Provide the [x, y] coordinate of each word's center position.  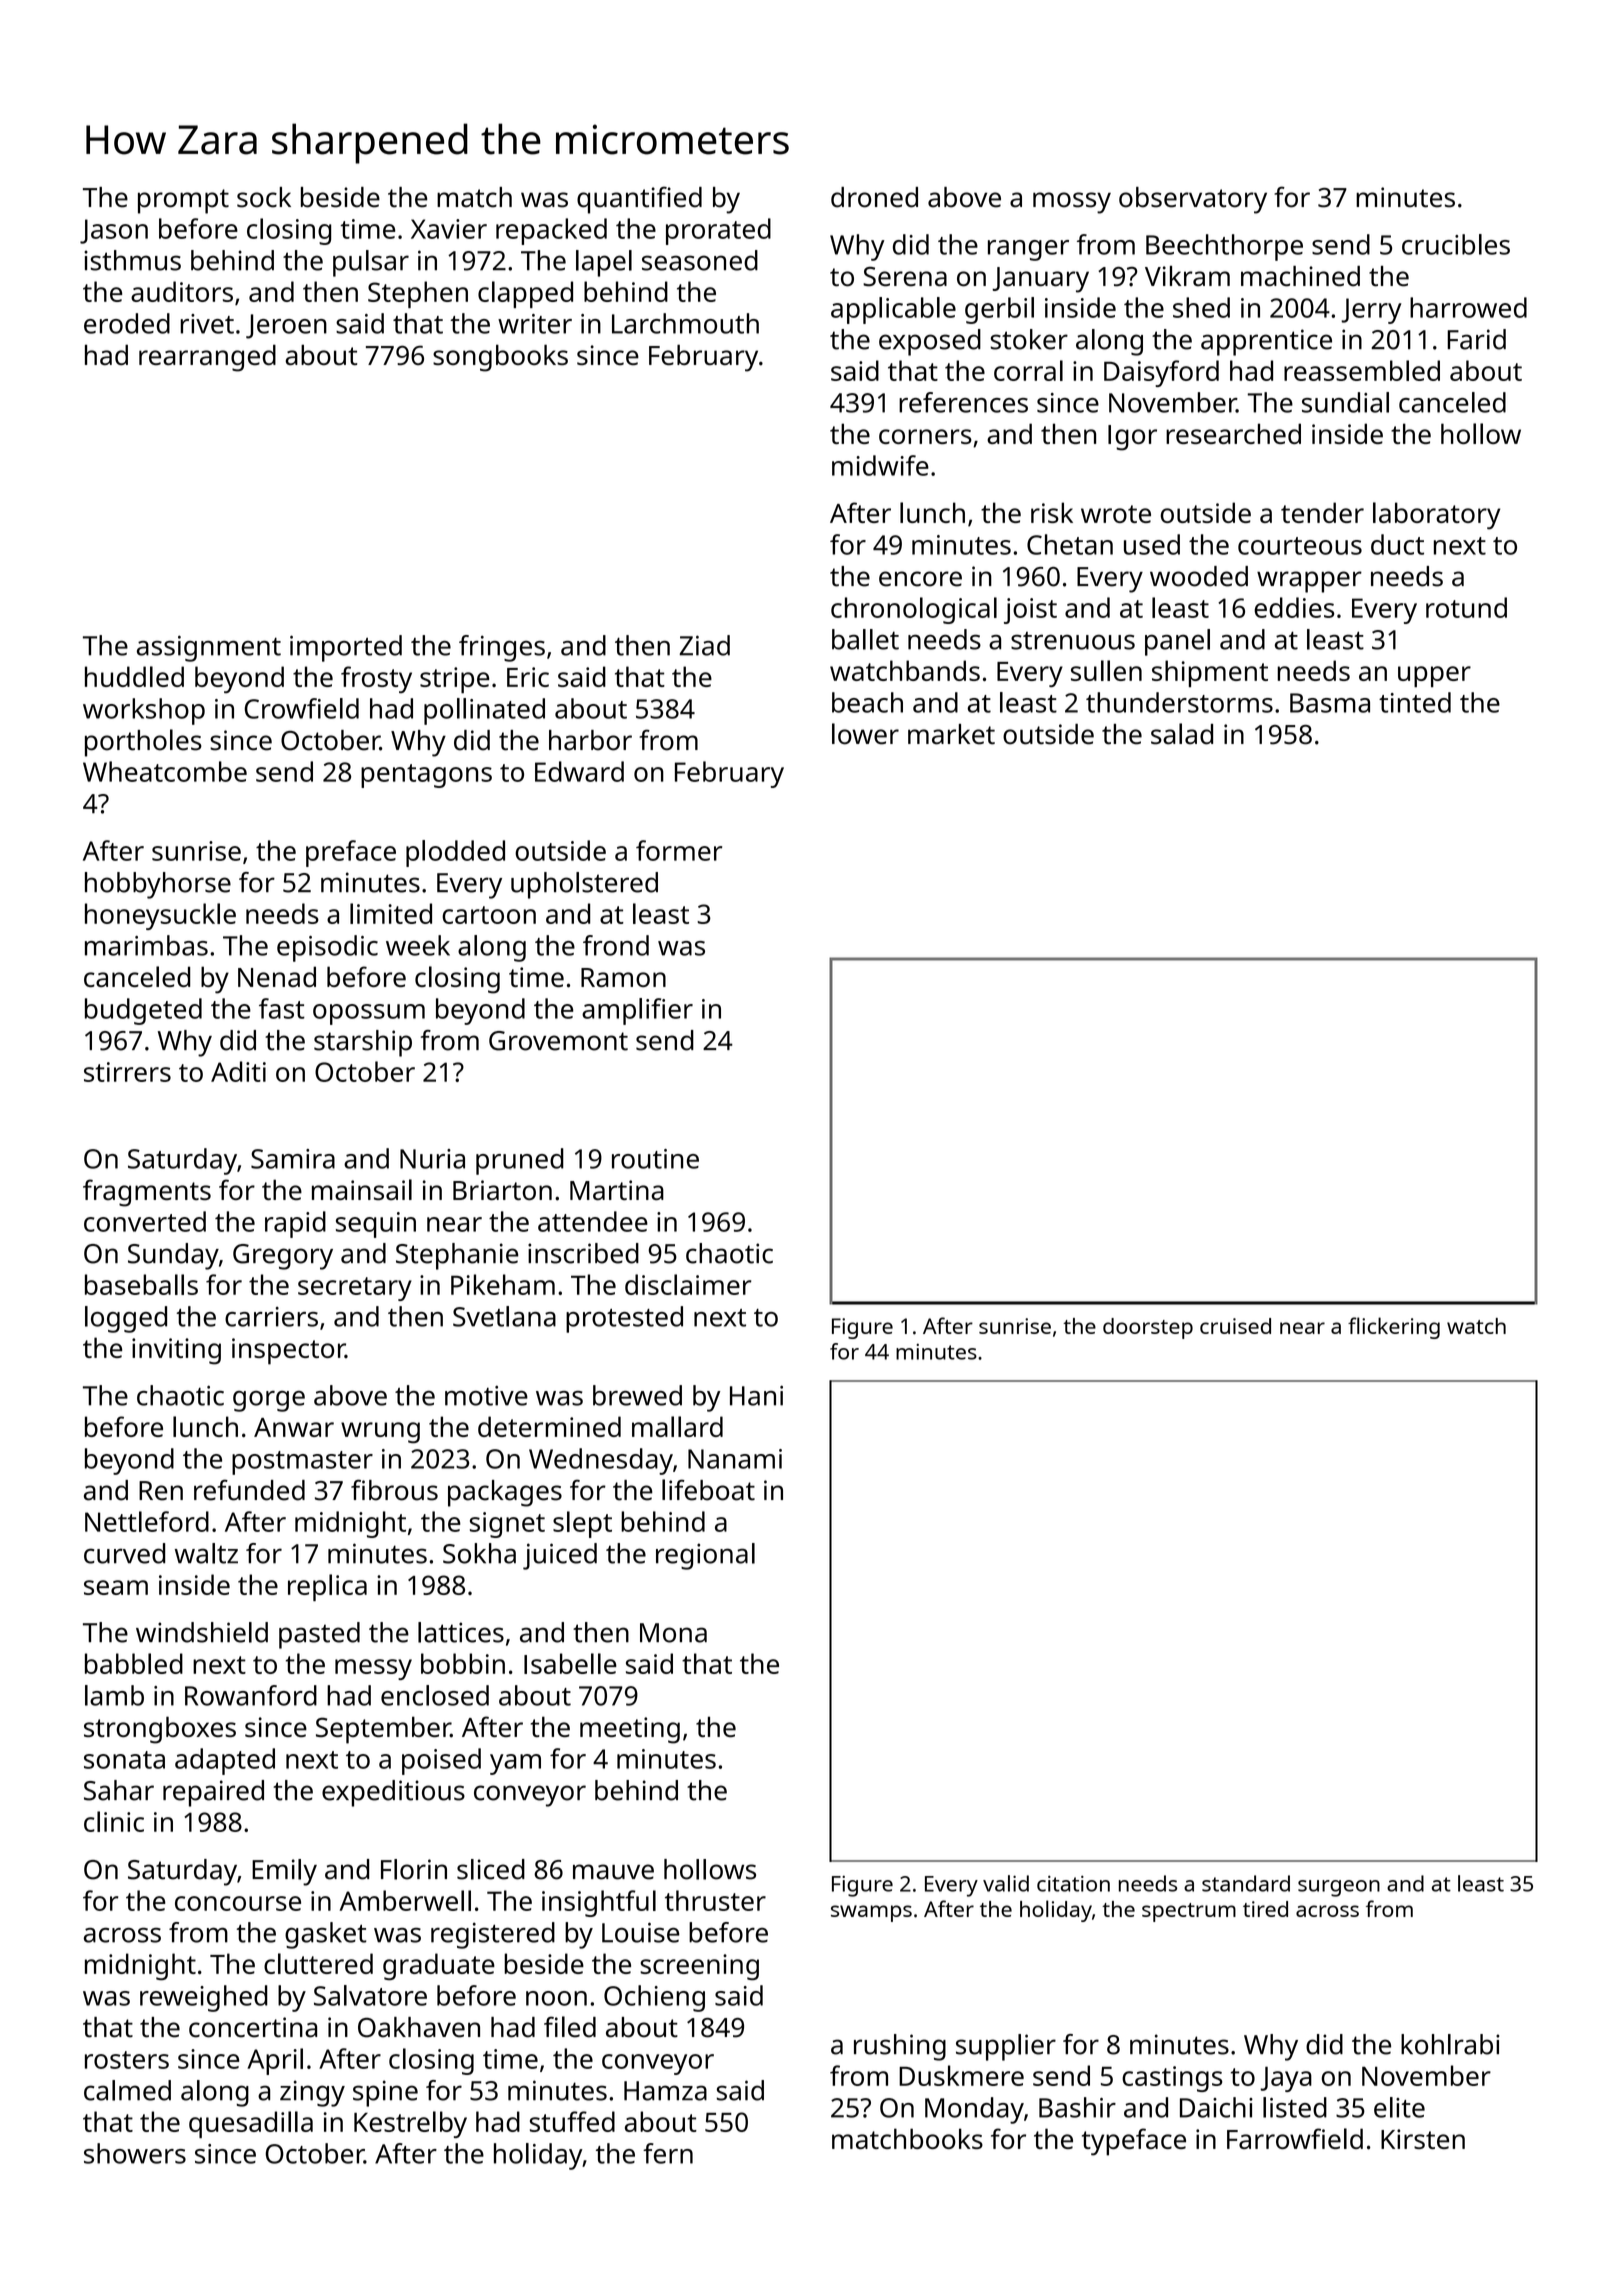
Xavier [449, 229]
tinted [1415, 702]
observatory [1193, 200]
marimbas [146, 945]
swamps [871, 1913]
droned [874, 197]
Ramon [623, 977]
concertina [253, 2027]
